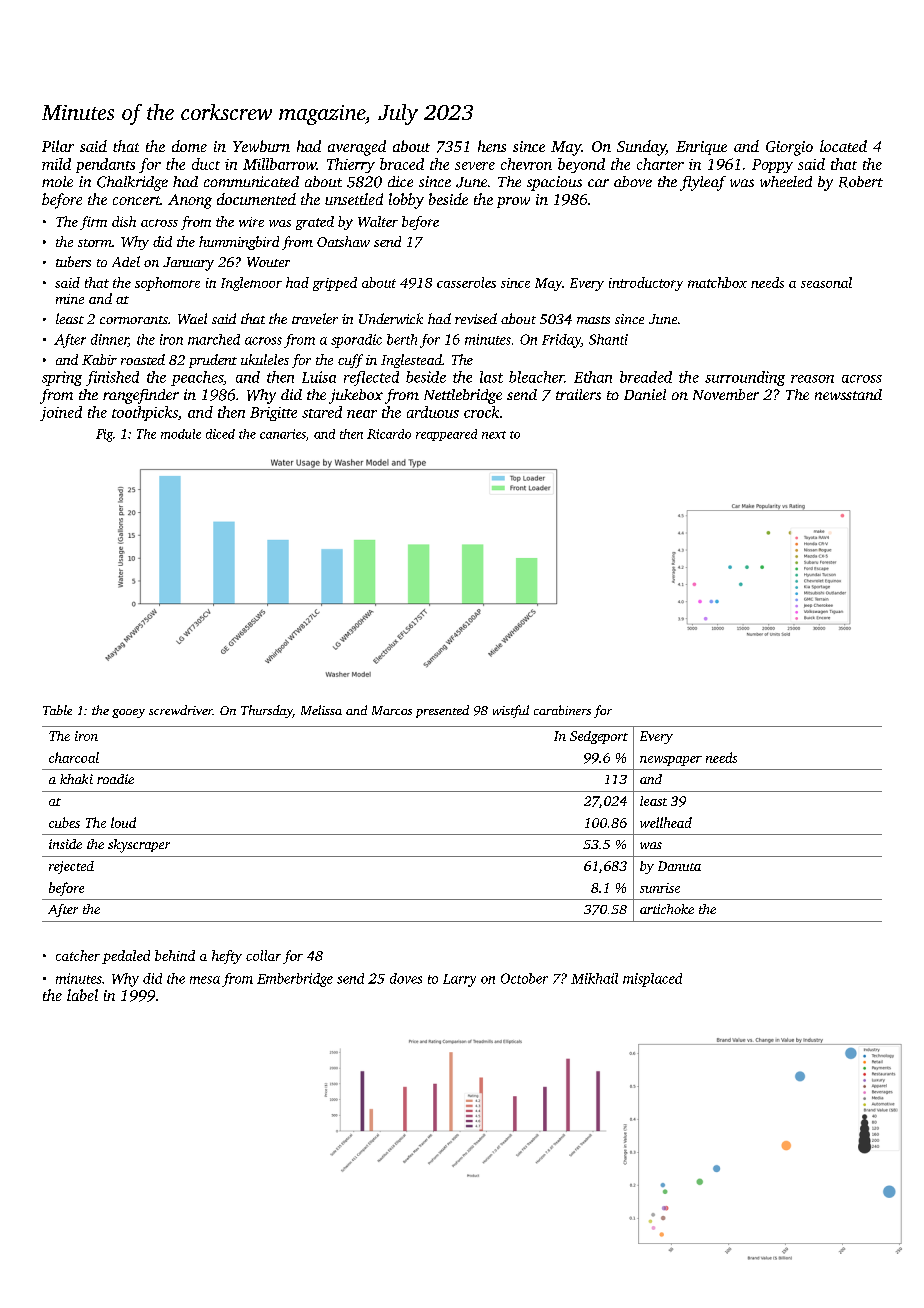 The image size is (924, 1308). I want to click on Giorgio, so click(789, 148).
